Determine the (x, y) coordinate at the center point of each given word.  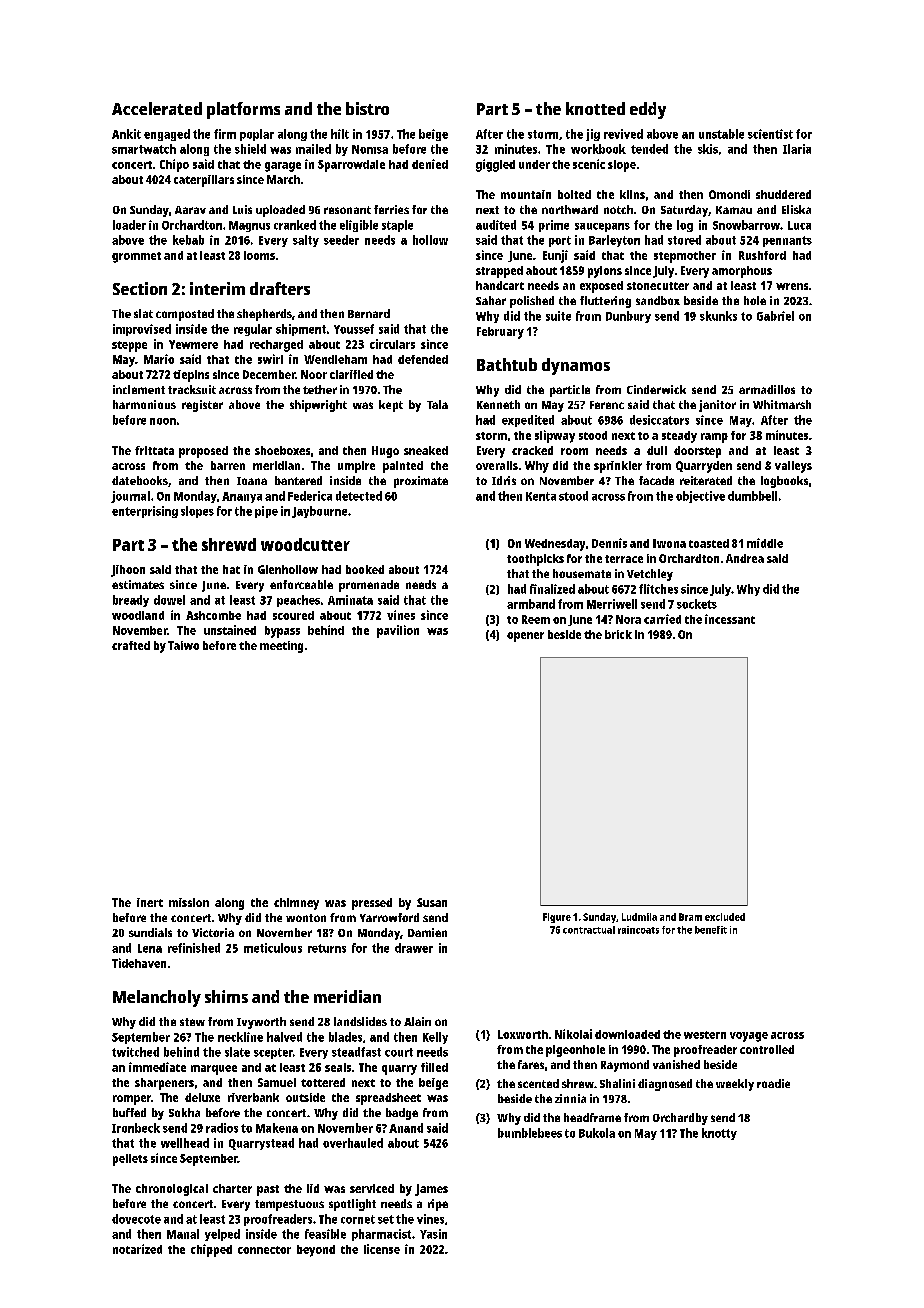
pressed (372, 904)
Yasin (433, 1234)
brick (618, 634)
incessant (730, 619)
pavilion (398, 631)
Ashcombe (213, 615)
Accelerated (157, 108)
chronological (172, 1190)
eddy (648, 110)
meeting (281, 647)
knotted (595, 108)
